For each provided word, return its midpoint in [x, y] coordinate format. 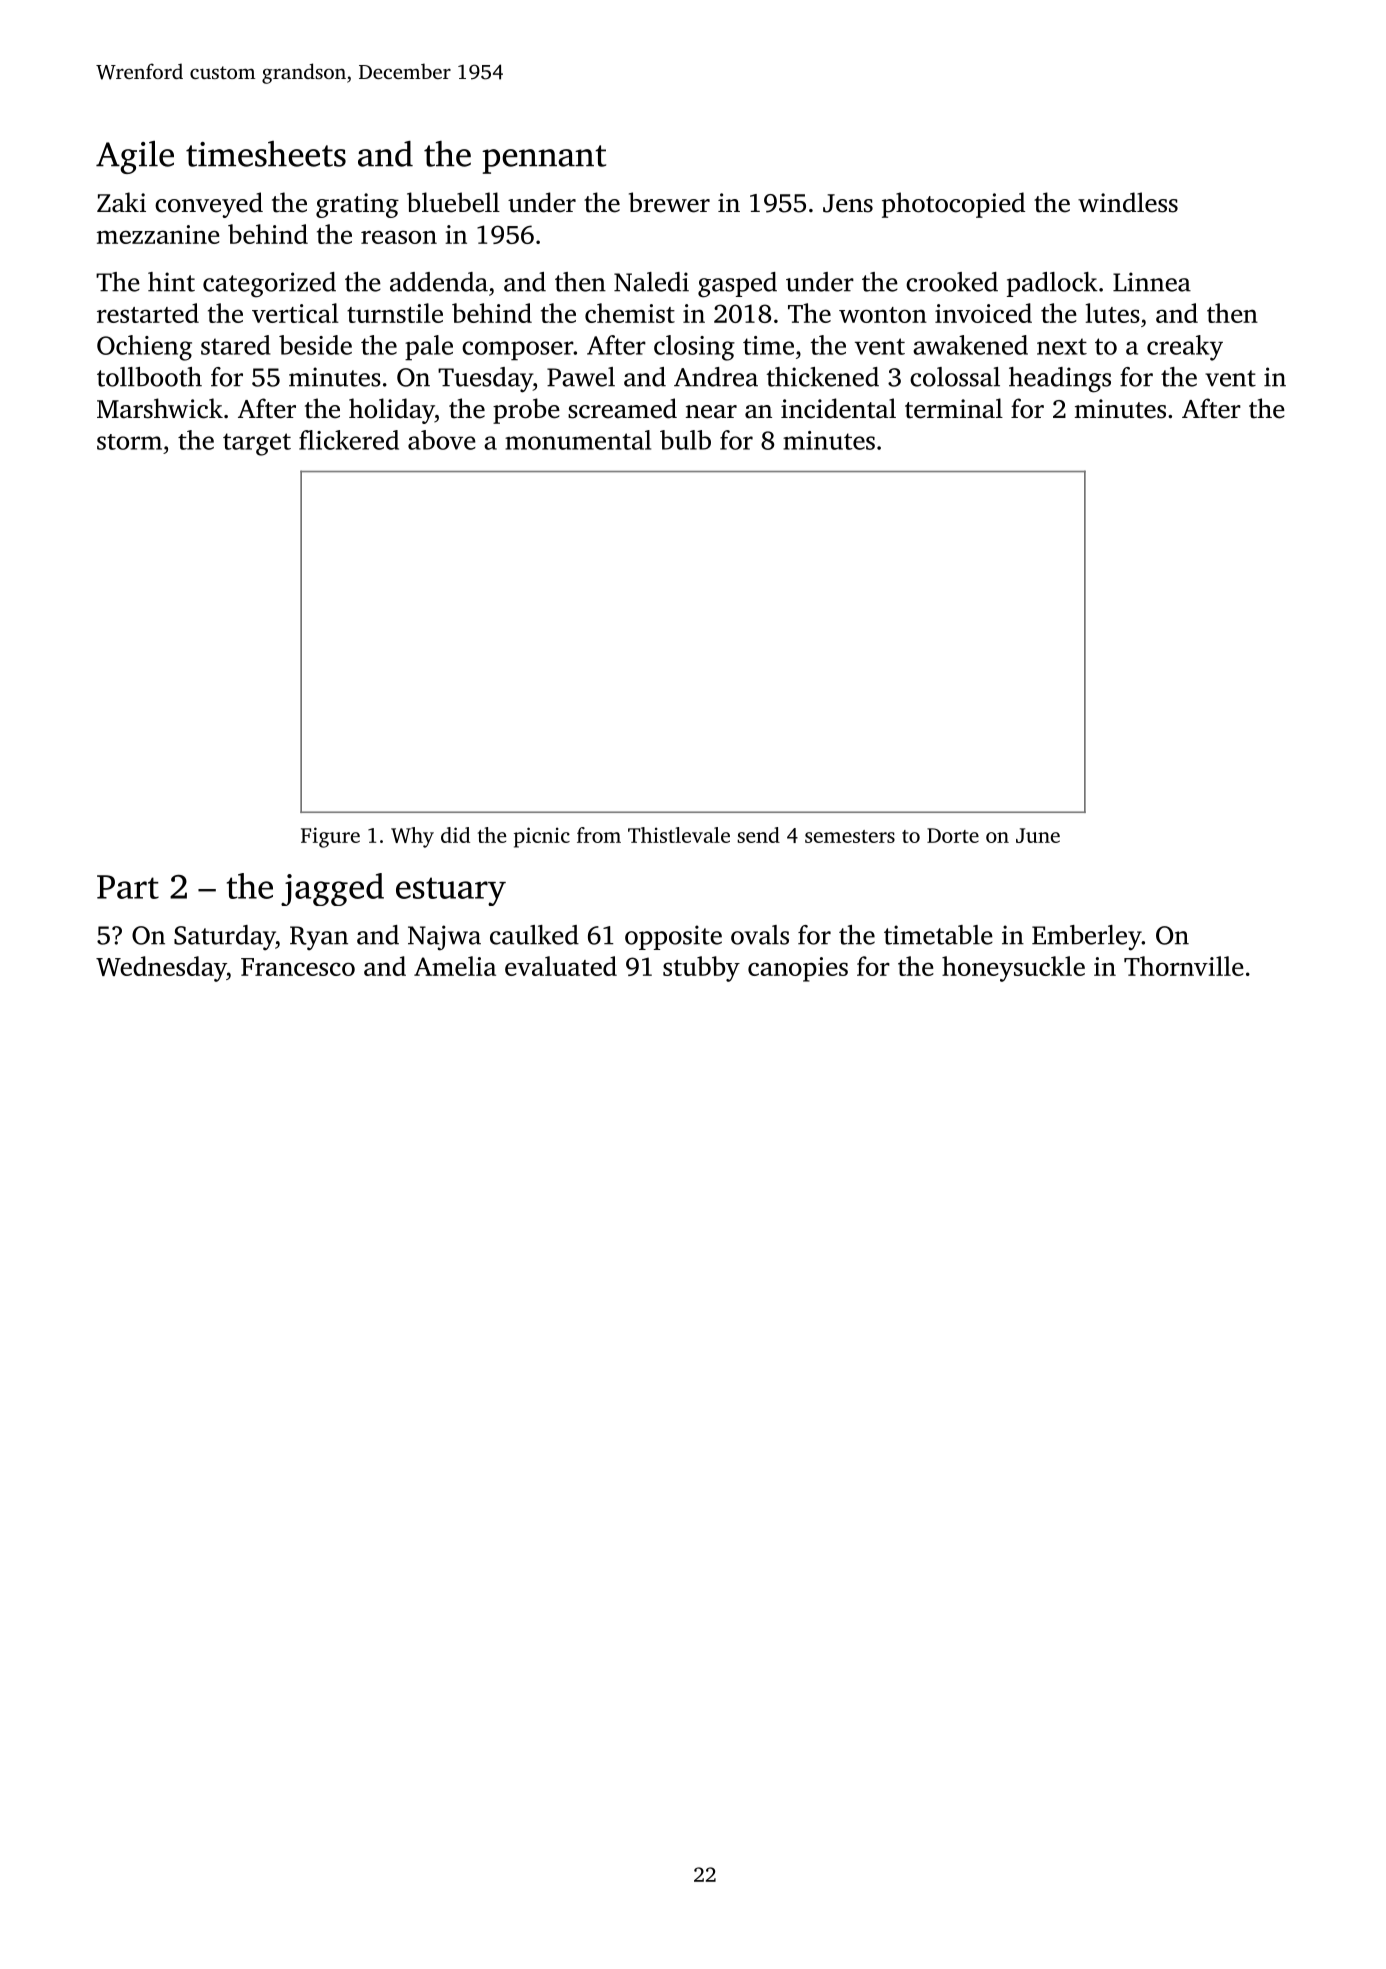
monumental [578, 440]
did [455, 835]
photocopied [953, 205]
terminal [954, 408]
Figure [330, 837]
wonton [883, 315]
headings [1060, 380]
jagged [332, 889]
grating [357, 205]
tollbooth [149, 377]
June [1038, 835]
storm [129, 442]
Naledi [651, 282]
